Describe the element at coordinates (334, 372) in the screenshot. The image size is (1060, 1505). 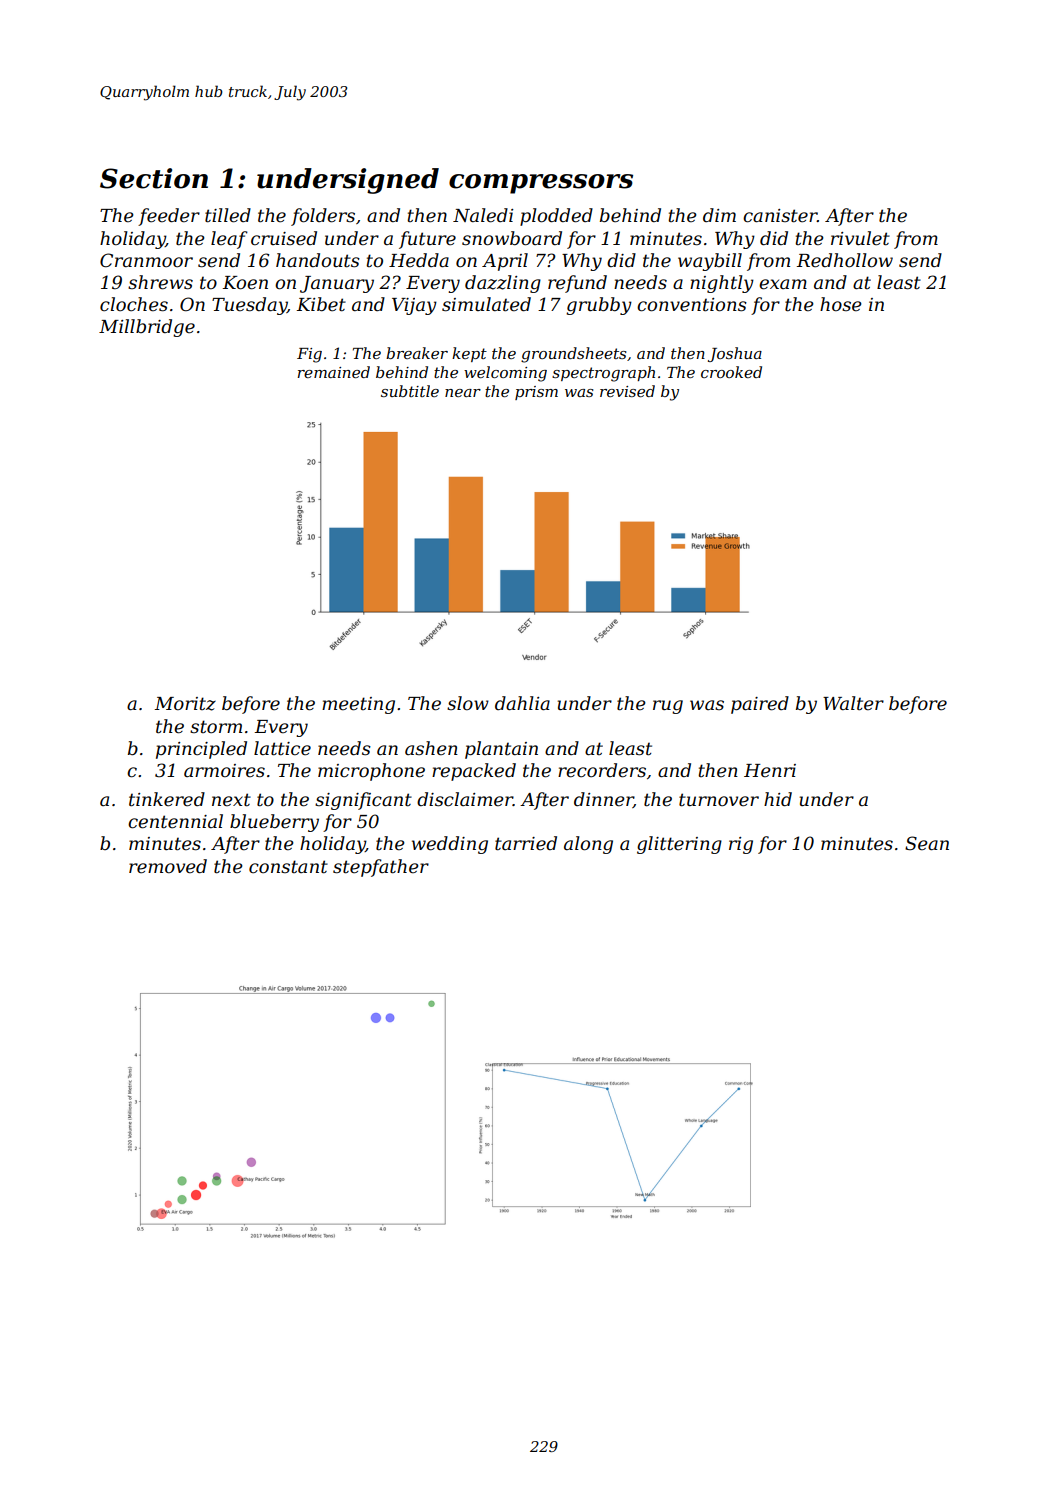
I see `remained` at that location.
